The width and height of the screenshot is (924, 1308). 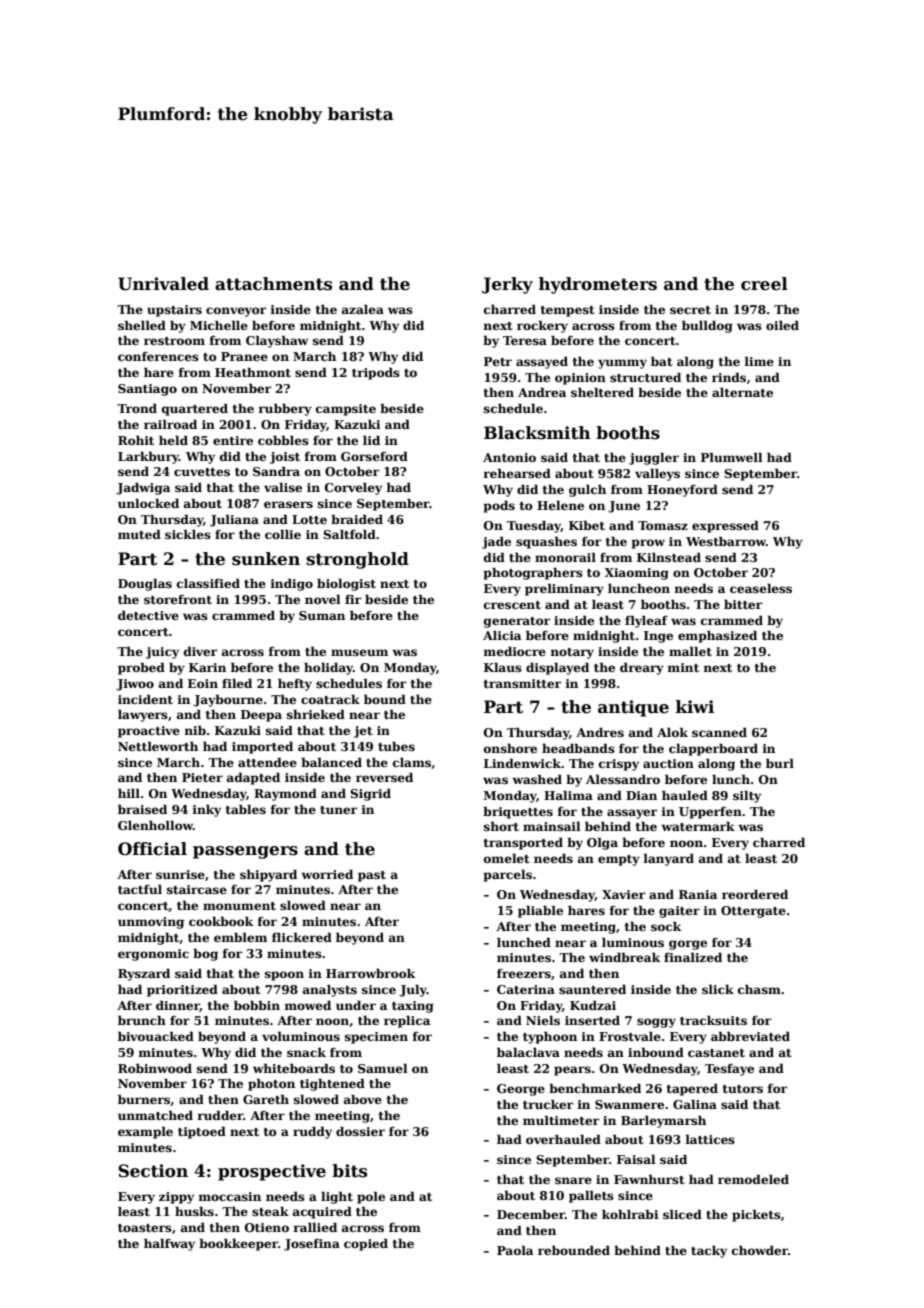 What do you see at coordinates (512, 605) in the screenshot?
I see `crescent` at bounding box center [512, 605].
